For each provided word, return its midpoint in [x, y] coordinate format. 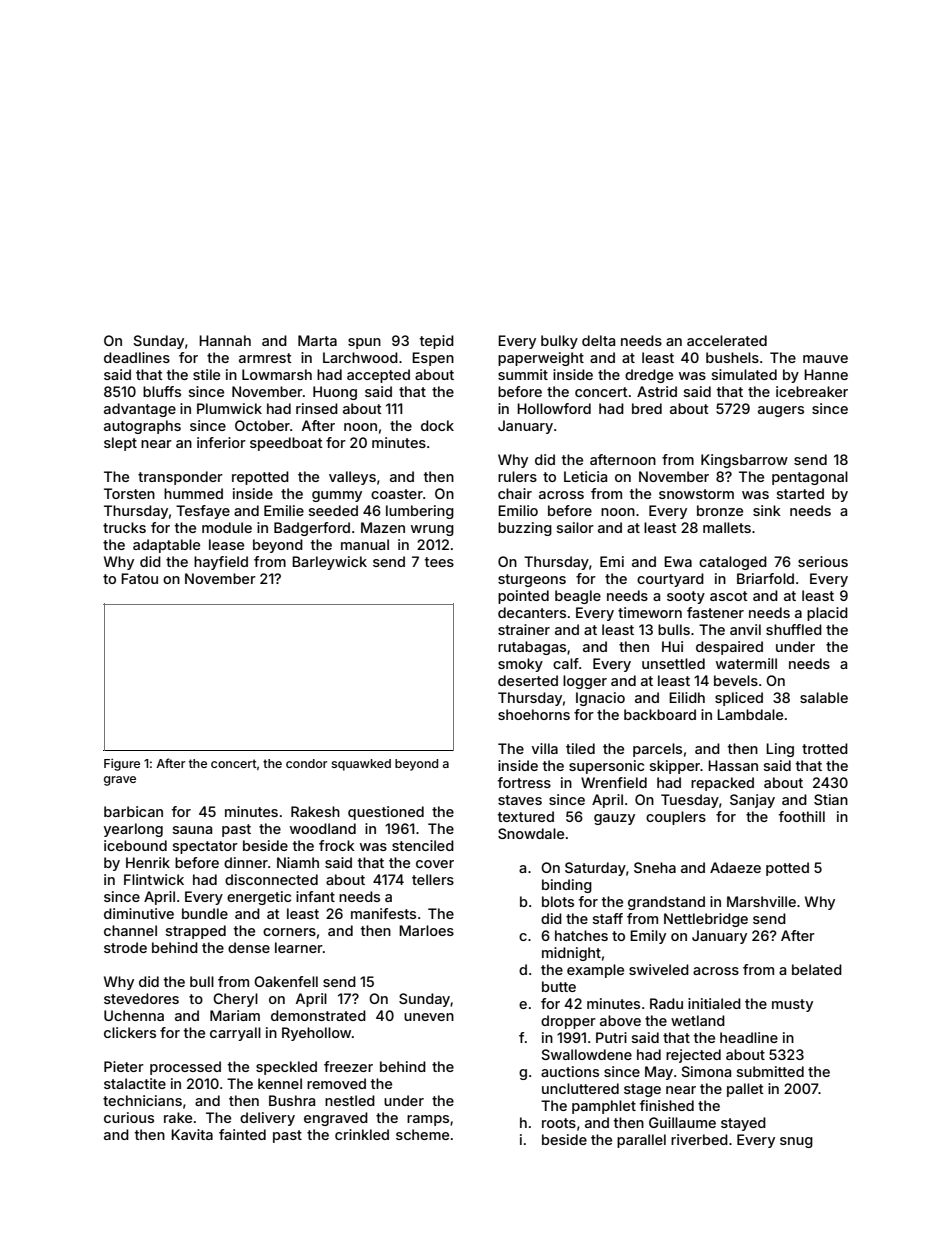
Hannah [225, 340]
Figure [122, 764]
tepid [437, 342]
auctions [570, 1071]
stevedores [141, 998]
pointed [523, 597]
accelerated [727, 340]
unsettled [673, 663]
